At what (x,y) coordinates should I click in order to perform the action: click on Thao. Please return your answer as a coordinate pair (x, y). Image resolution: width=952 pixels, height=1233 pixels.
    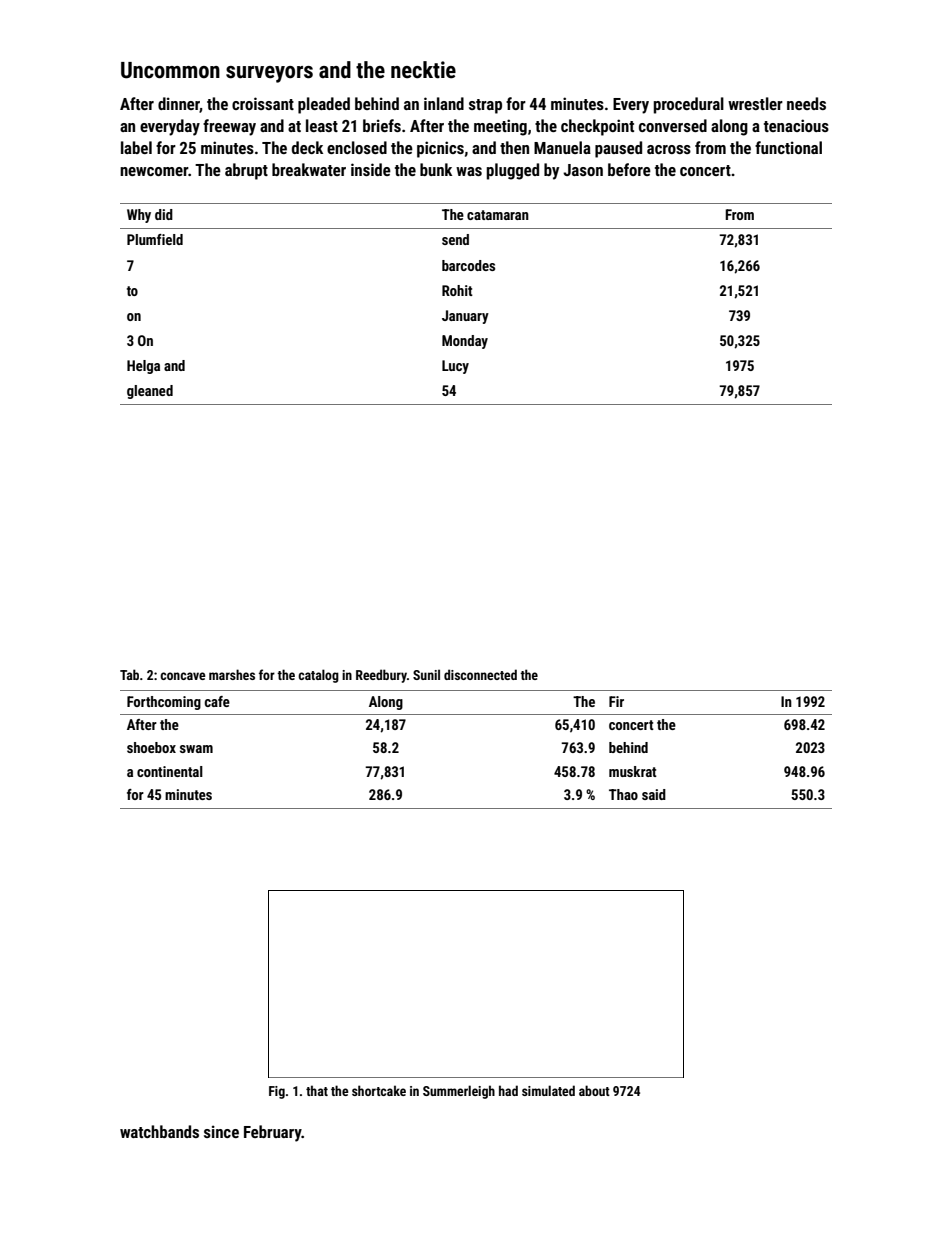
    Looking at the image, I should click on (623, 794).
